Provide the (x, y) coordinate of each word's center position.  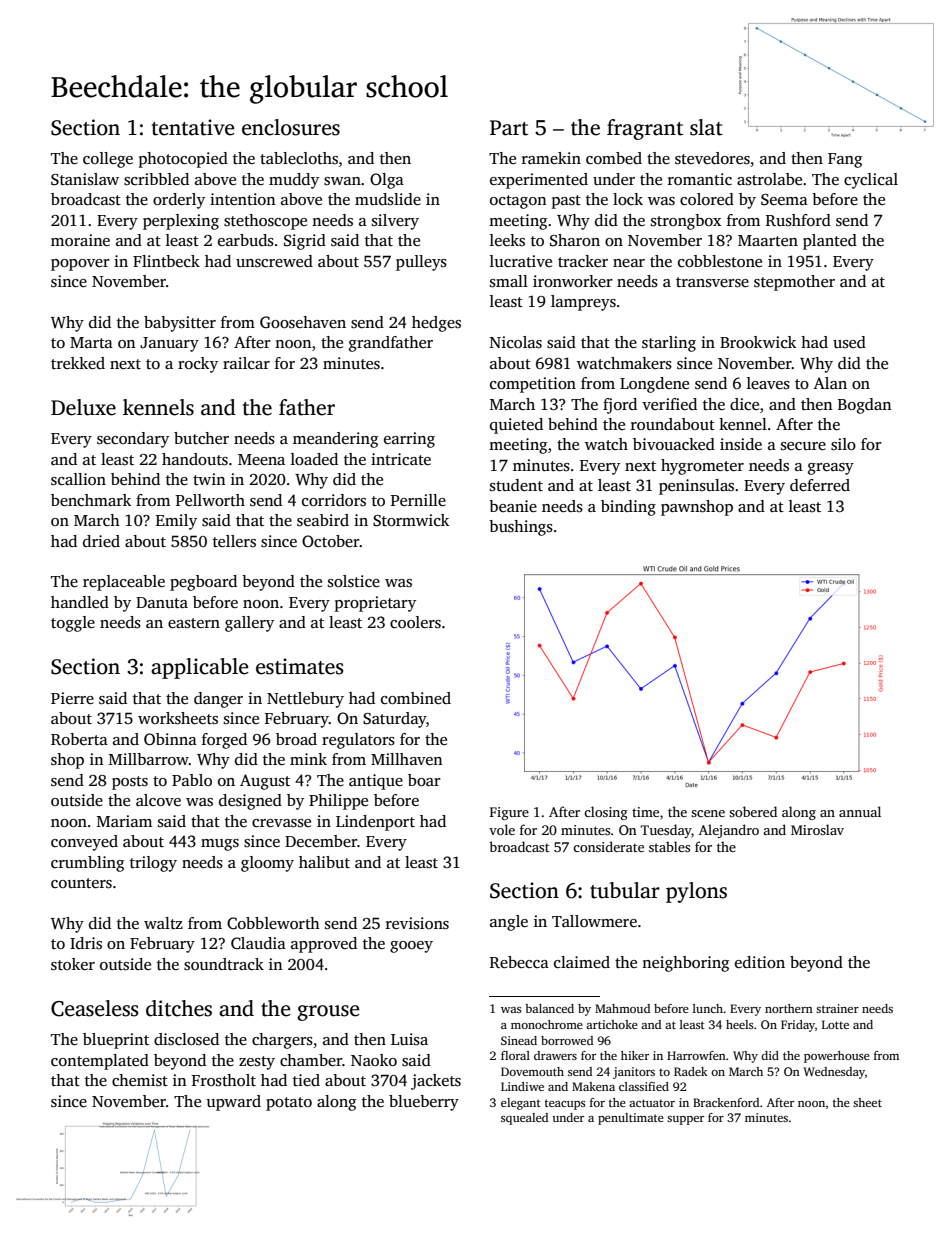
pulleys (421, 263)
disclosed (186, 1039)
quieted (516, 426)
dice (744, 404)
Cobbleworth (273, 923)
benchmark (91, 500)
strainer (837, 1008)
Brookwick (758, 342)
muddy (294, 181)
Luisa (409, 1039)
